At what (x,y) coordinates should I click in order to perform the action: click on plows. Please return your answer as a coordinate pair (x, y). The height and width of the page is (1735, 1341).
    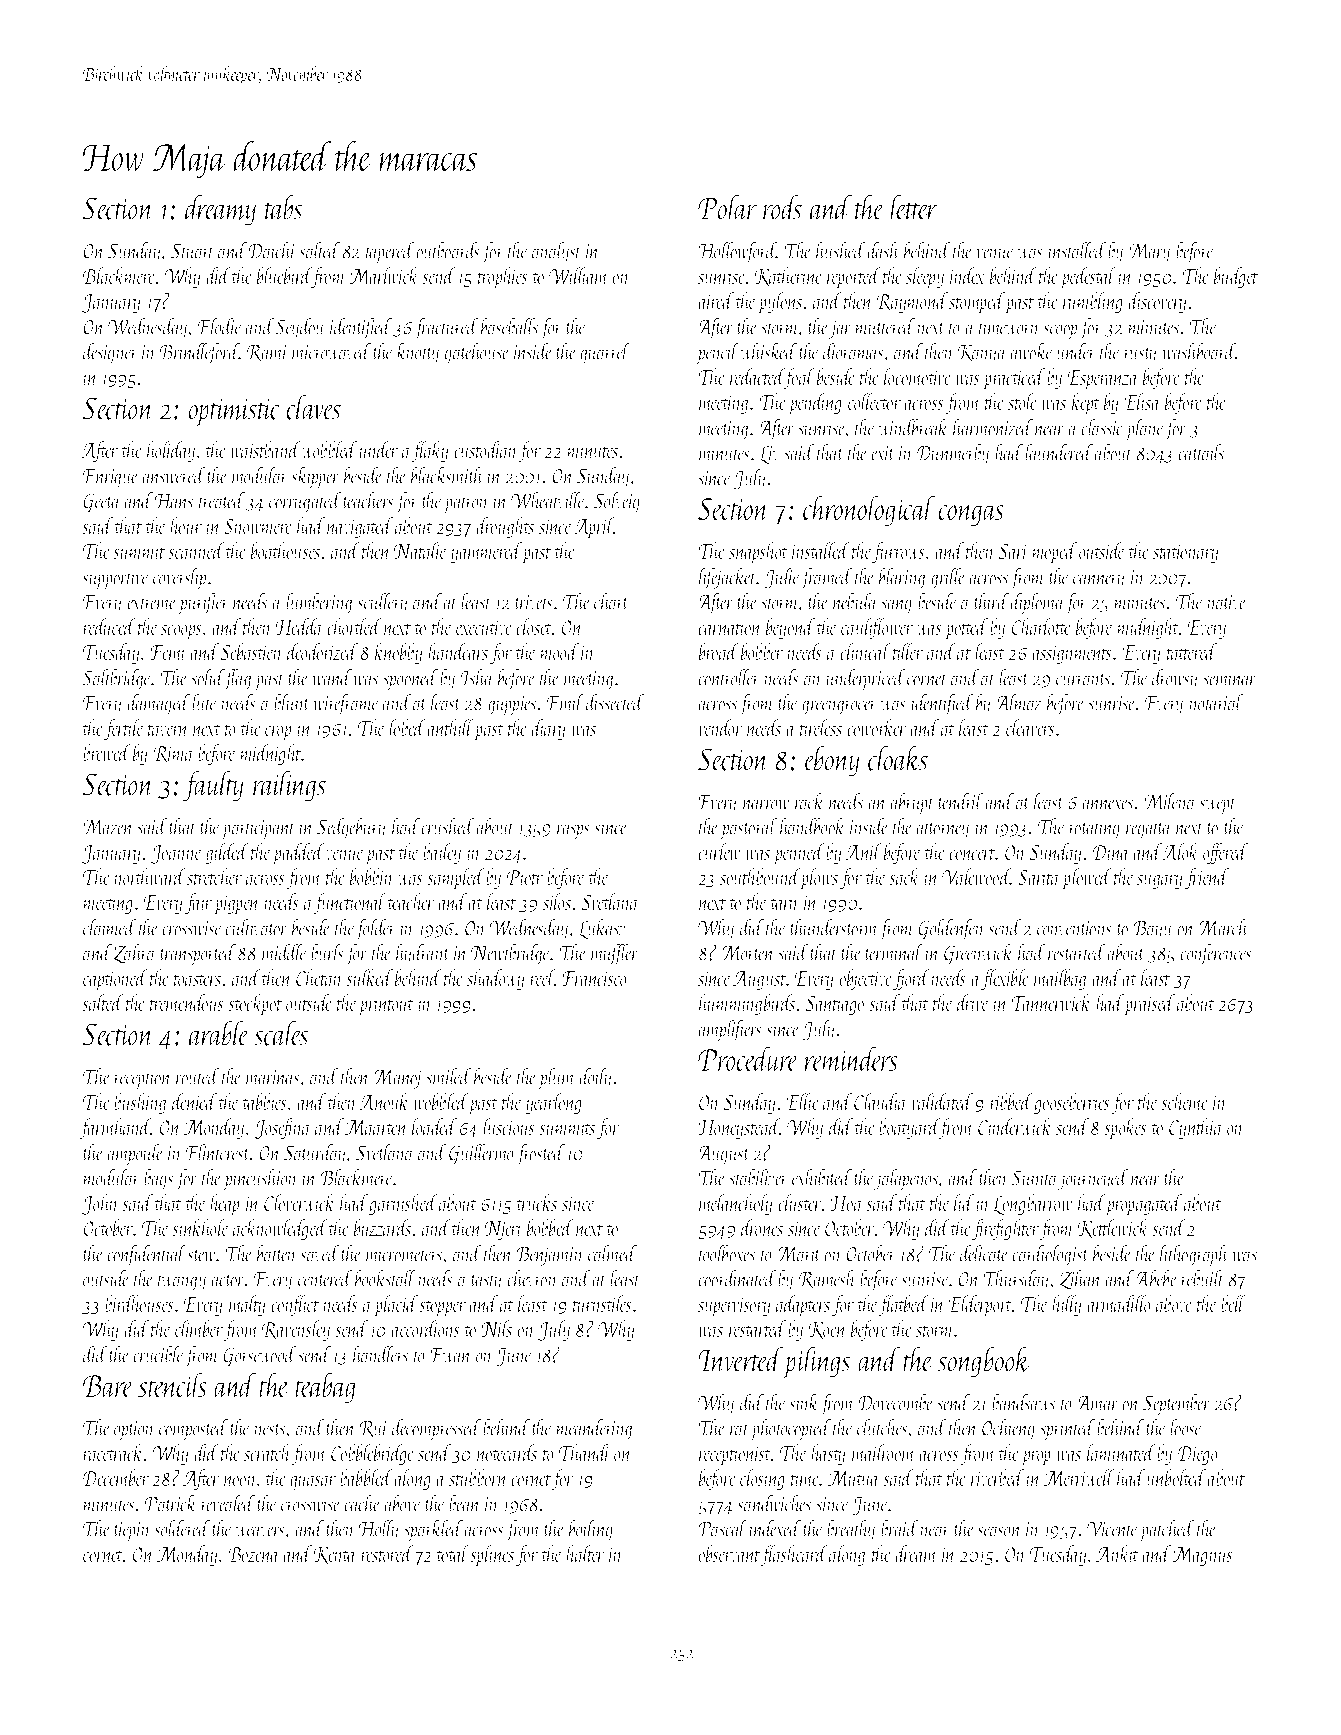
    Looking at the image, I should click on (819, 879).
